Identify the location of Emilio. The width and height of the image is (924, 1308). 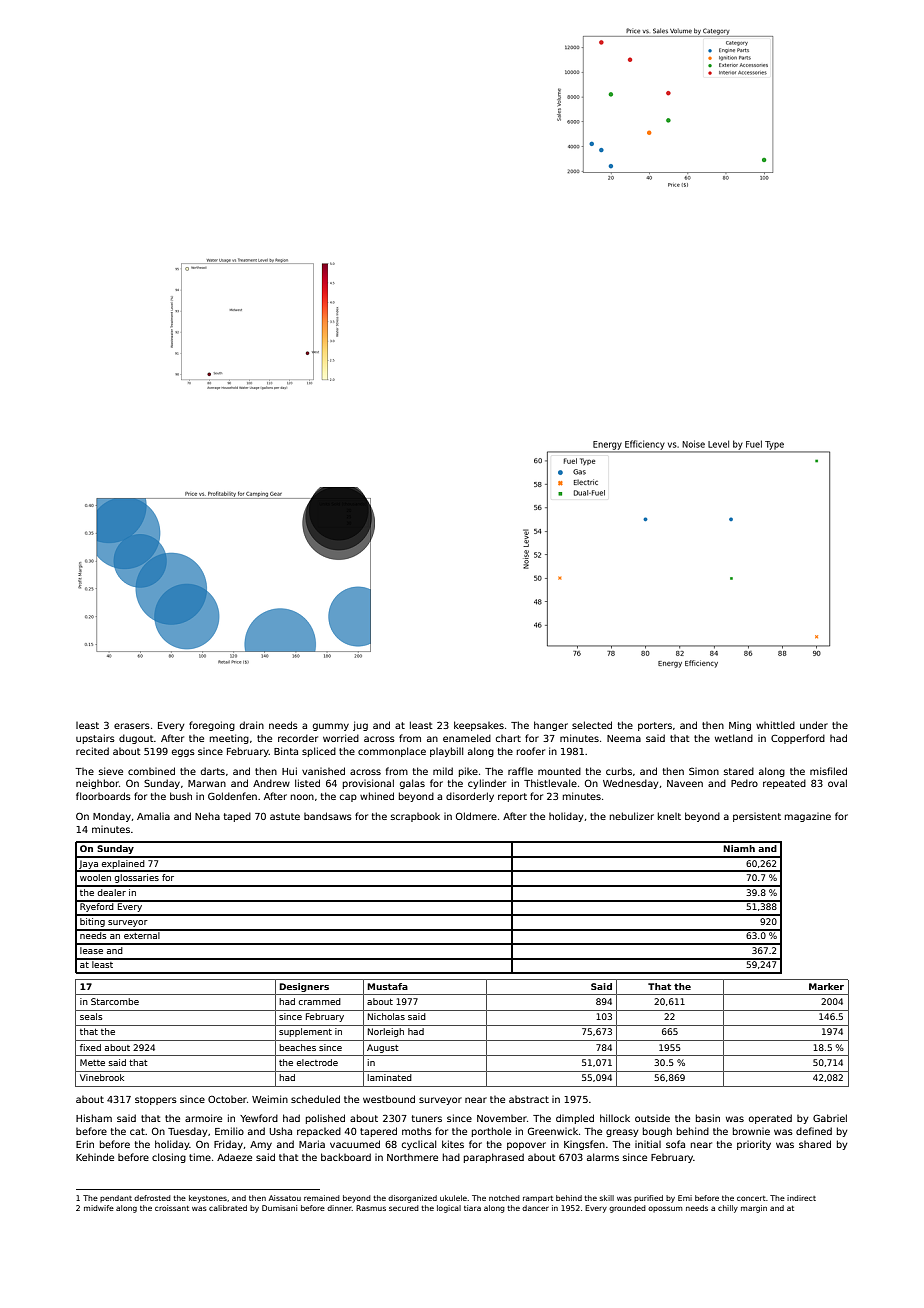
(229, 1131).
